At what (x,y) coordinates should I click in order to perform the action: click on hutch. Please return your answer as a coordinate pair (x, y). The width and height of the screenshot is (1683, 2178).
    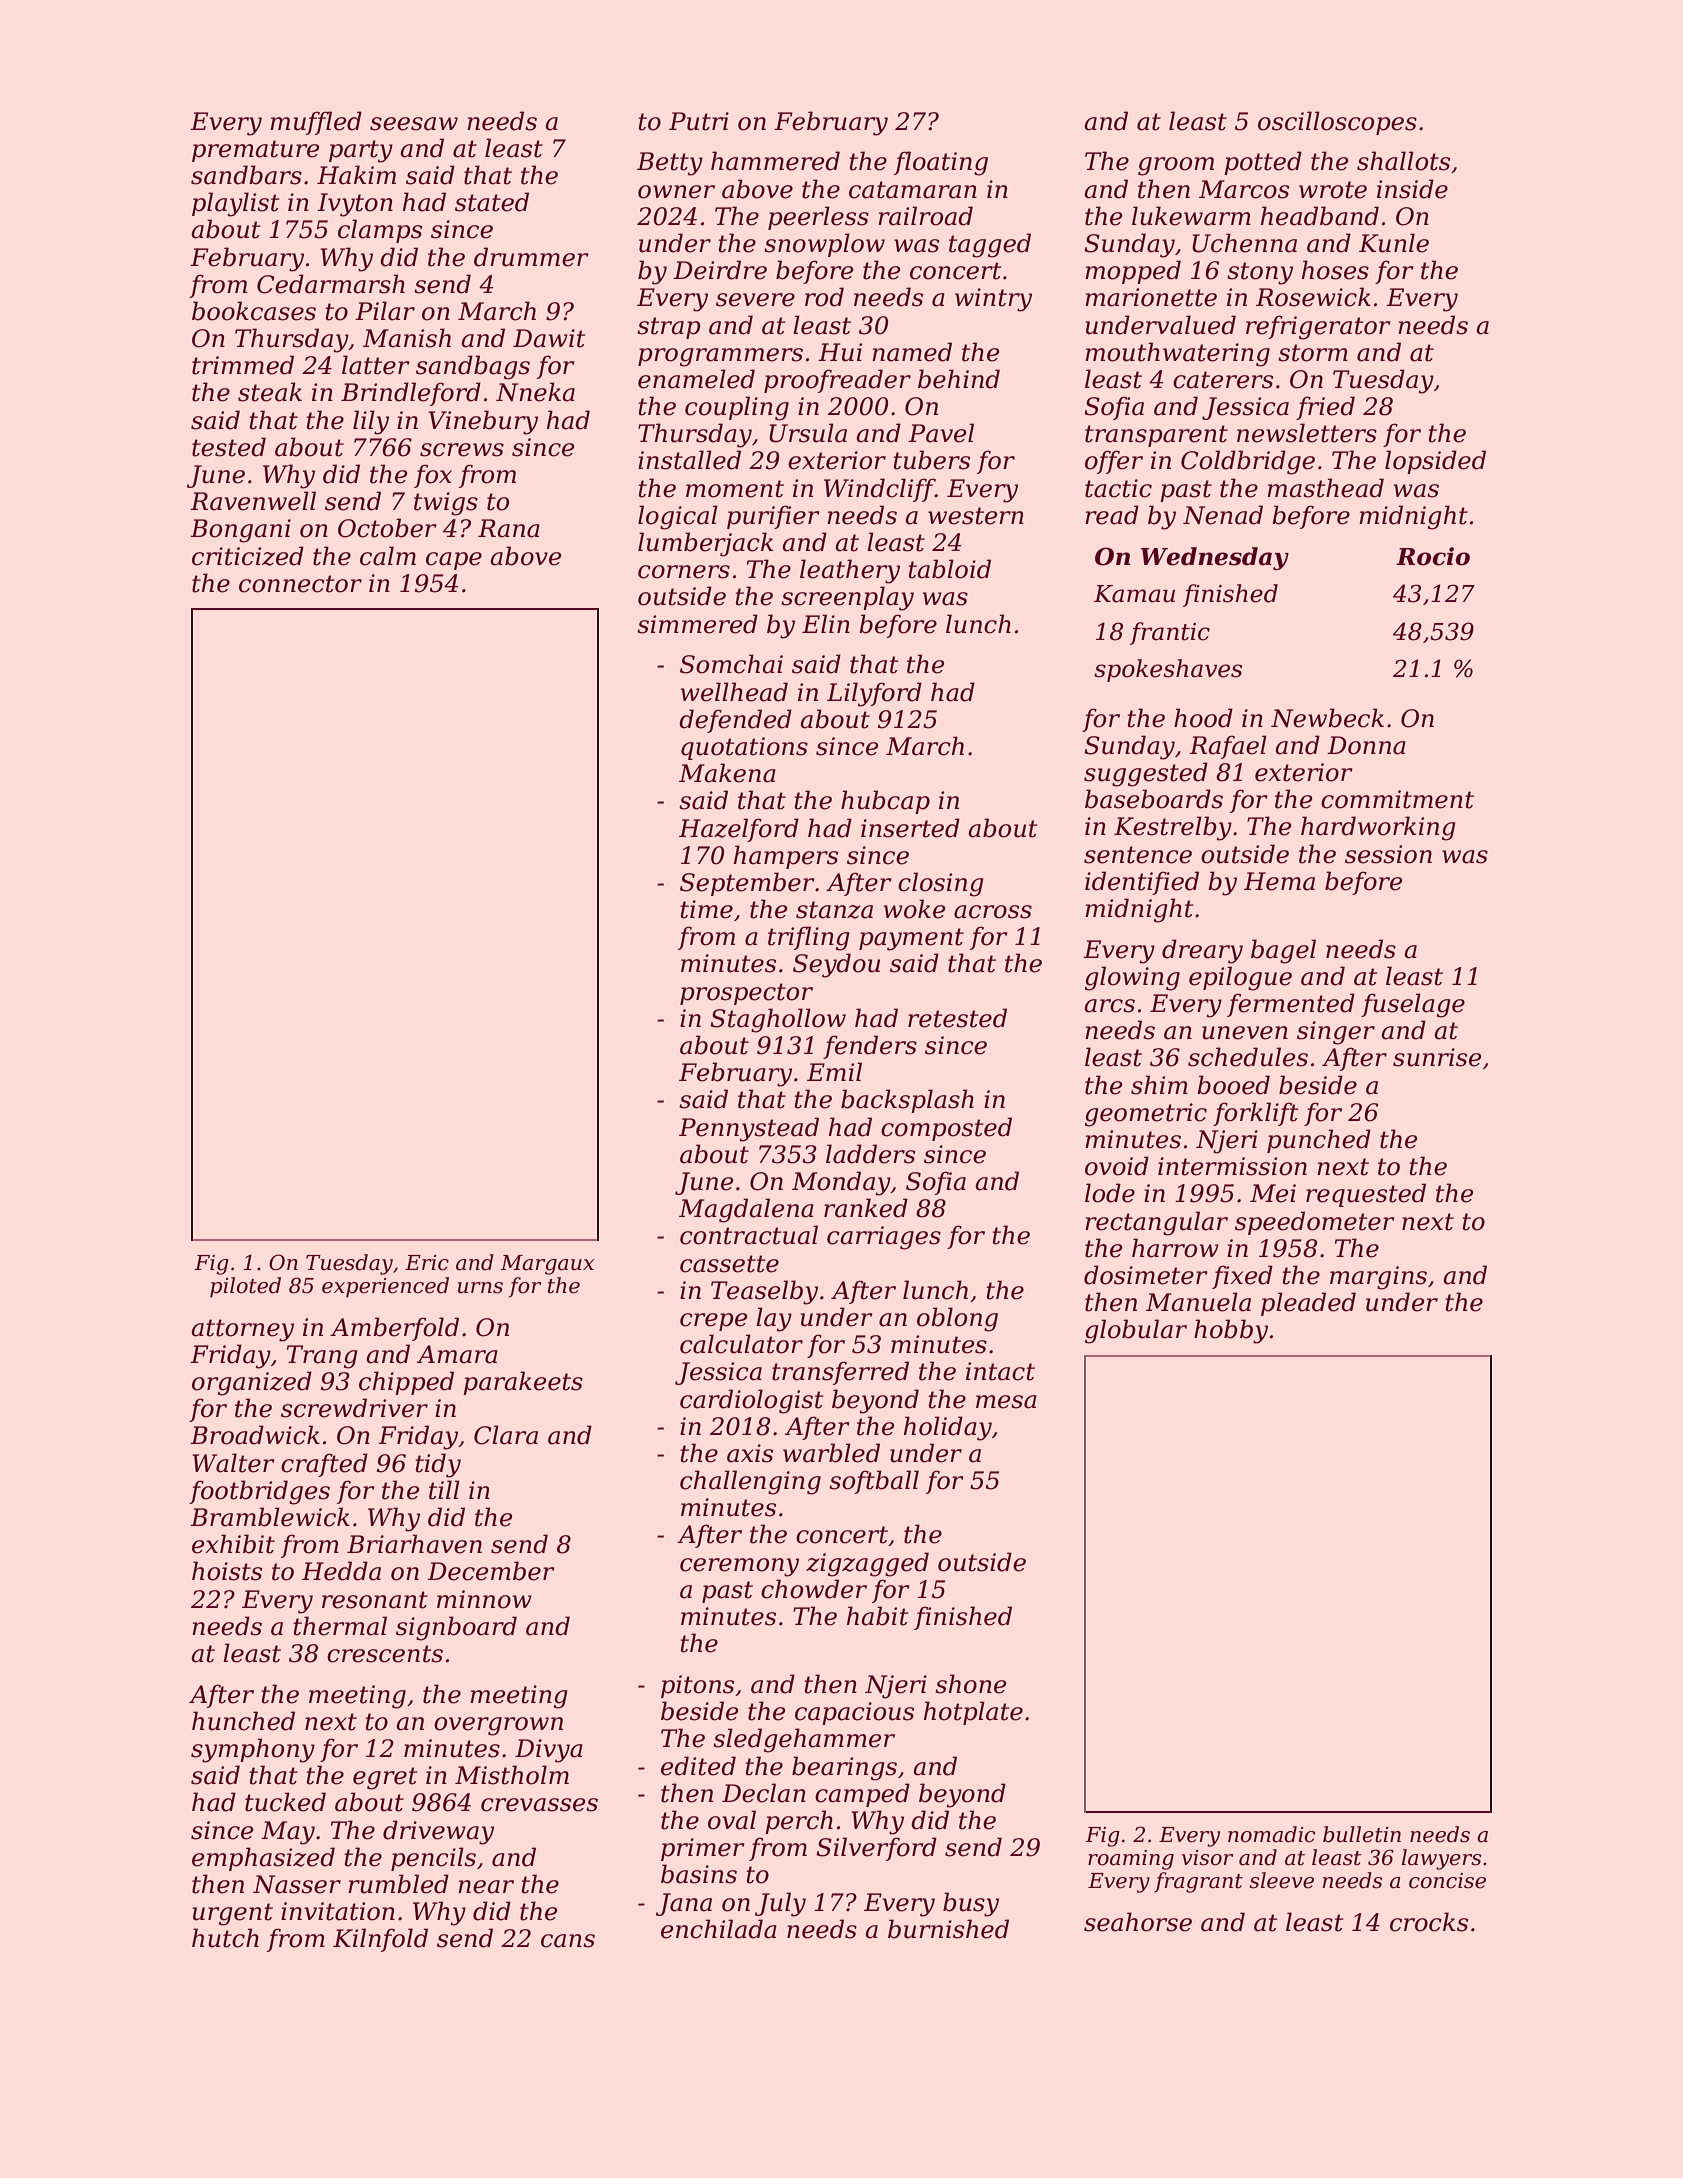
    Looking at the image, I should click on (225, 1938).
